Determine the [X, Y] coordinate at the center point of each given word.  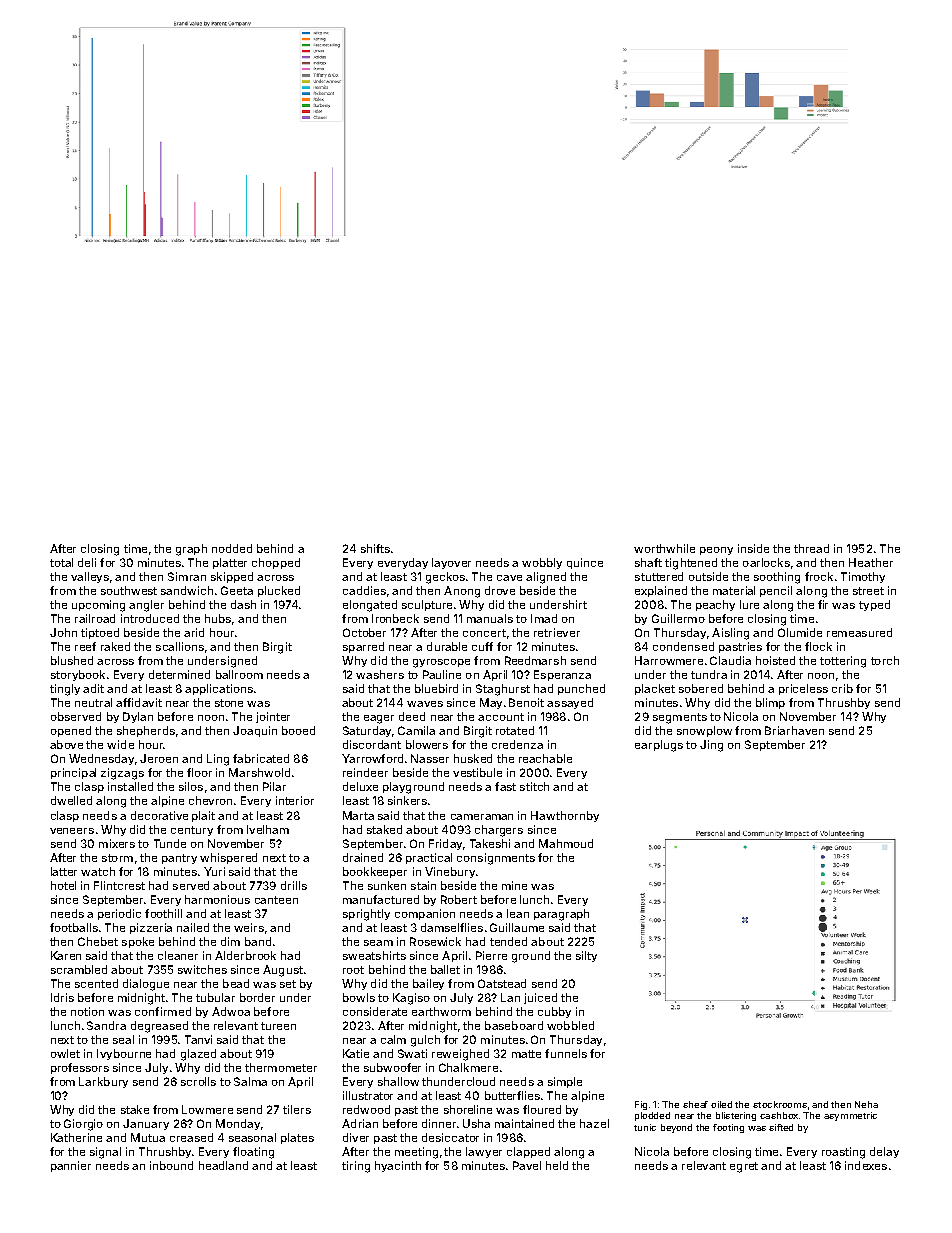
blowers [427, 744]
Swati [412, 1053]
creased [191, 1137]
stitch [534, 786]
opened [71, 731]
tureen [278, 1026]
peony [716, 551]
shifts [375, 548]
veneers [72, 831]
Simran [187, 576]
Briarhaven [794, 730]
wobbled [570, 1025]
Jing [711, 746]
